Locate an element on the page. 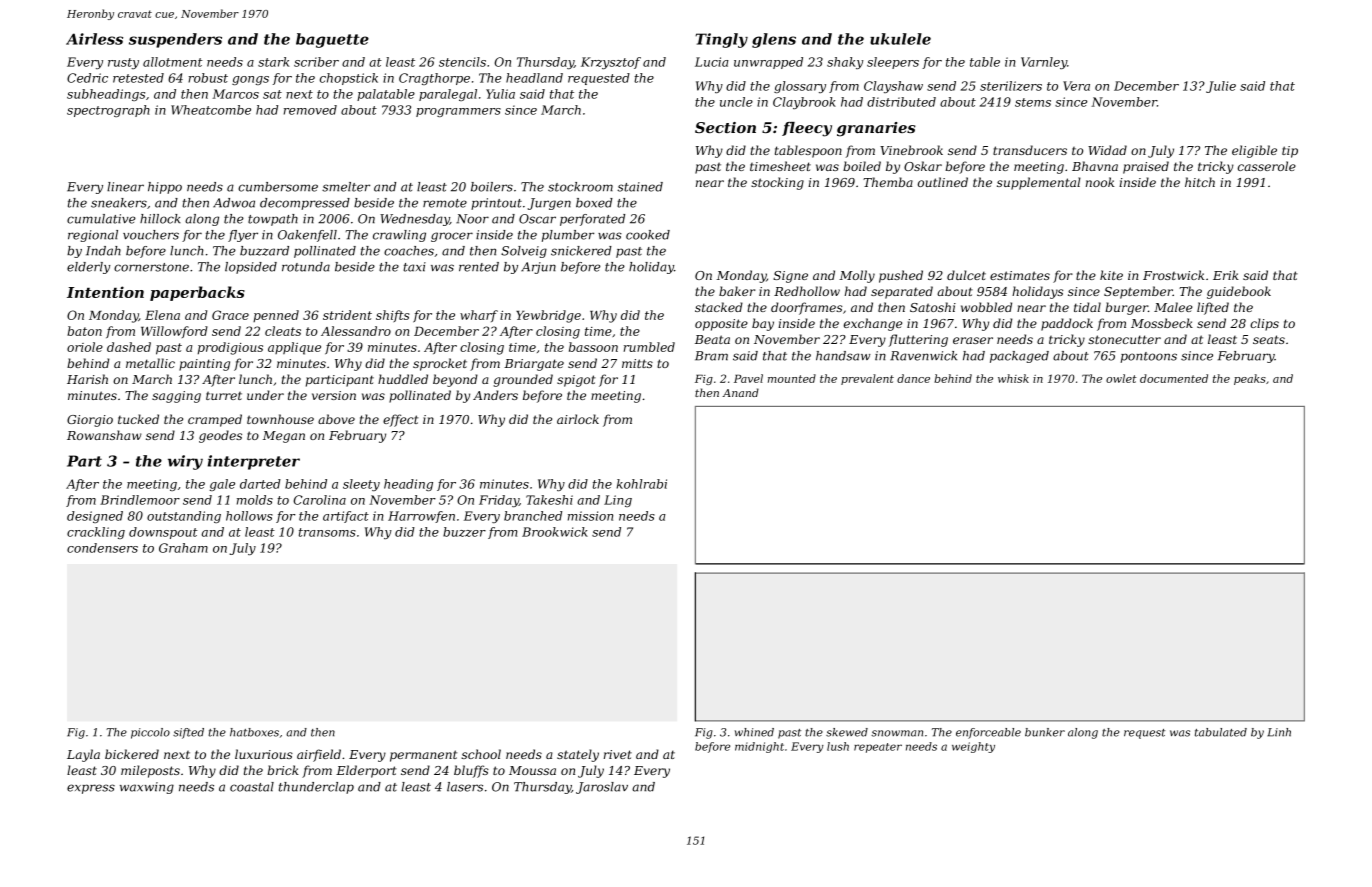 The width and height of the image is (1372, 887). Layla is located at coordinates (83, 755).
